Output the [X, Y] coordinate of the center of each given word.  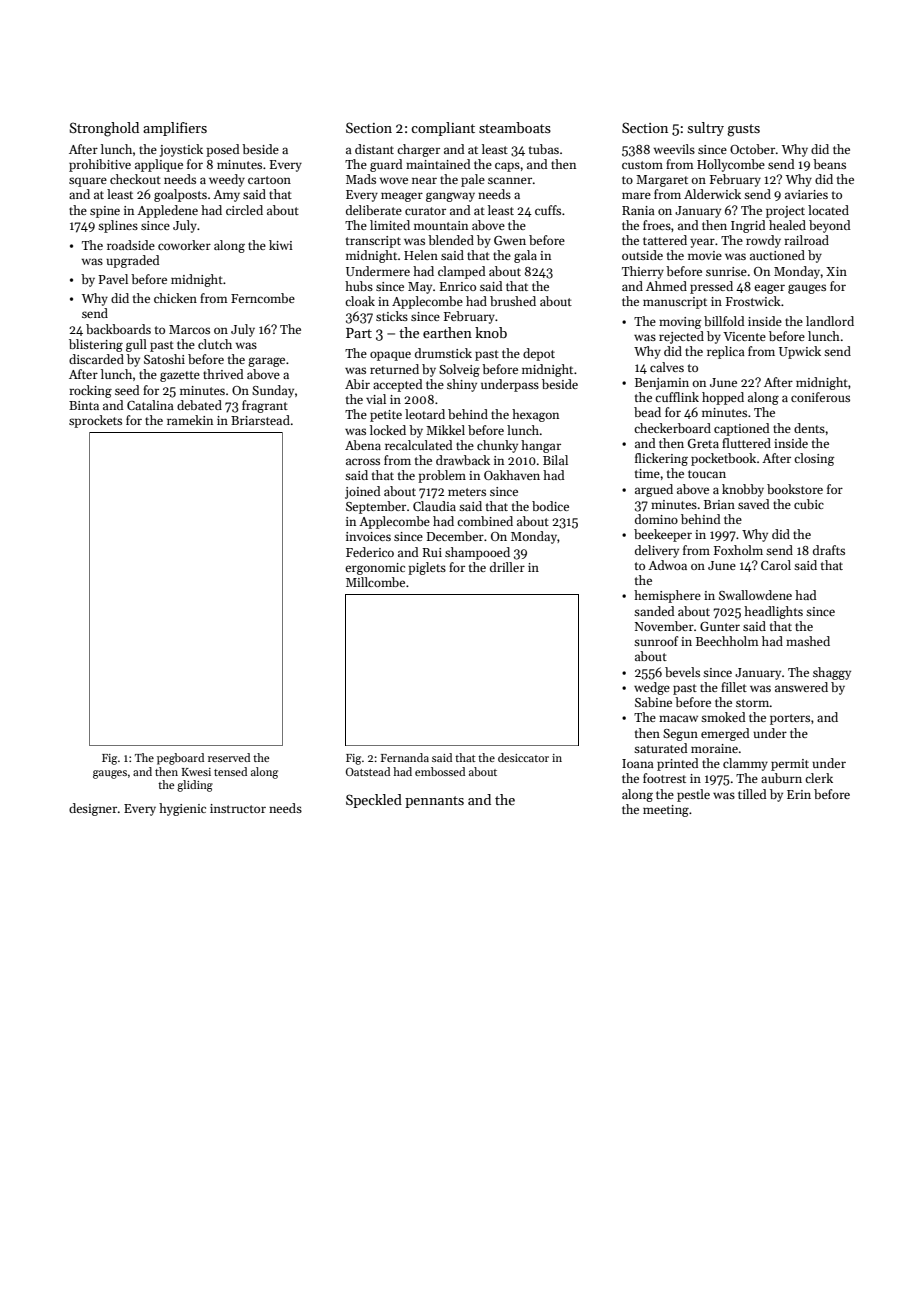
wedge [652, 688]
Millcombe [375, 582]
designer [93, 809]
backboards [118, 329]
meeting [666, 811]
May [420, 288]
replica [726, 352]
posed [222, 150]
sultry [706, 129]
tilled [752, 794]
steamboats [515, 127]
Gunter [720, 626]
